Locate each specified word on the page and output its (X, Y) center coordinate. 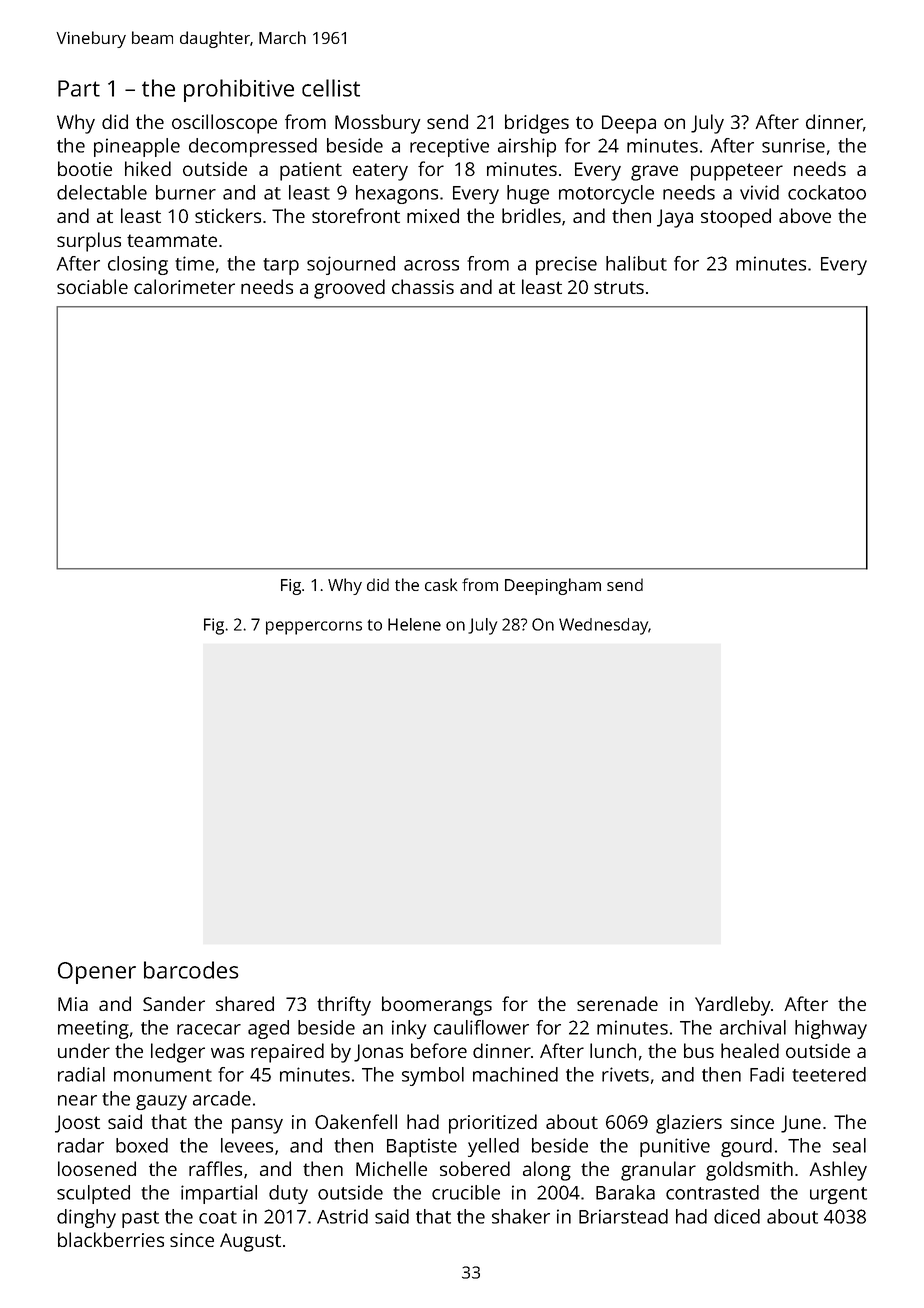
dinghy (86, 1218)
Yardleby (732, 1006)
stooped (736, 218)
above (805, 215)
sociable (92, 286)
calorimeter (184, 286)
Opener (97, 973)
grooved (349, 289)
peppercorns (314, 628)
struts (619, 287)
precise (566, 265)
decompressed (253, 147)
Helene (414, 624)
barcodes (191, 970)
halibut (636, 263)
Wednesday (603, 626)
